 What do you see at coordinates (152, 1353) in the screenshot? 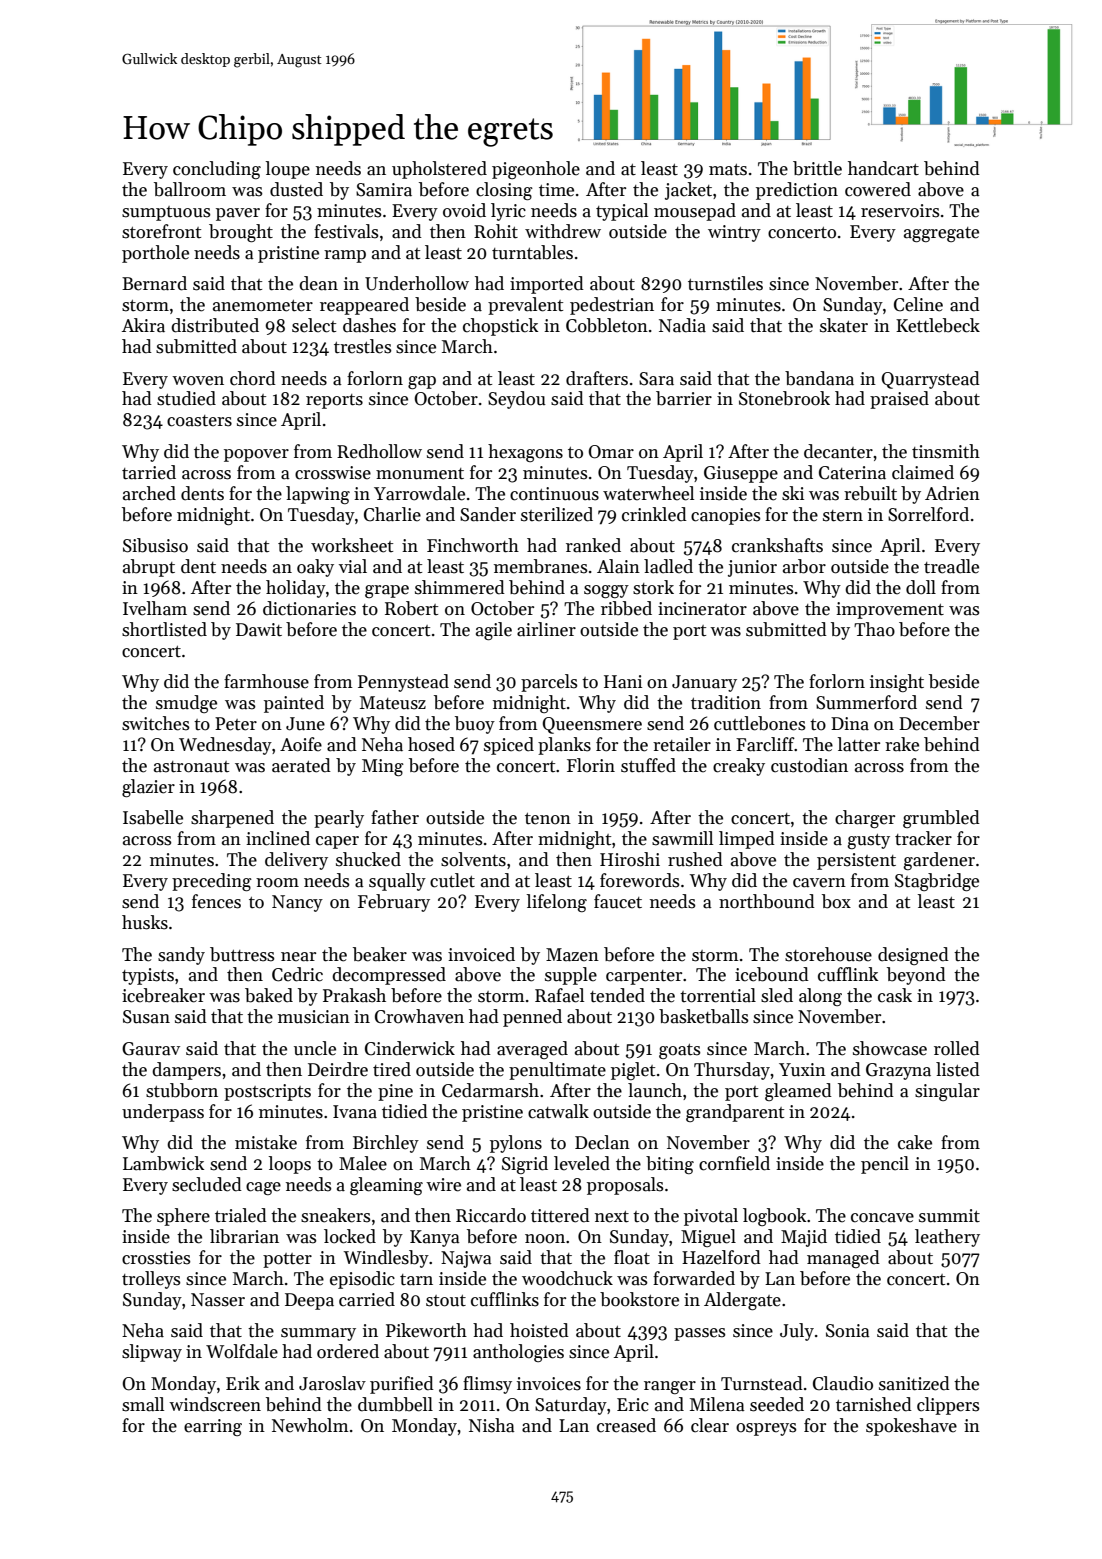
I see `slipway` at bounding box center [152, 1353].
